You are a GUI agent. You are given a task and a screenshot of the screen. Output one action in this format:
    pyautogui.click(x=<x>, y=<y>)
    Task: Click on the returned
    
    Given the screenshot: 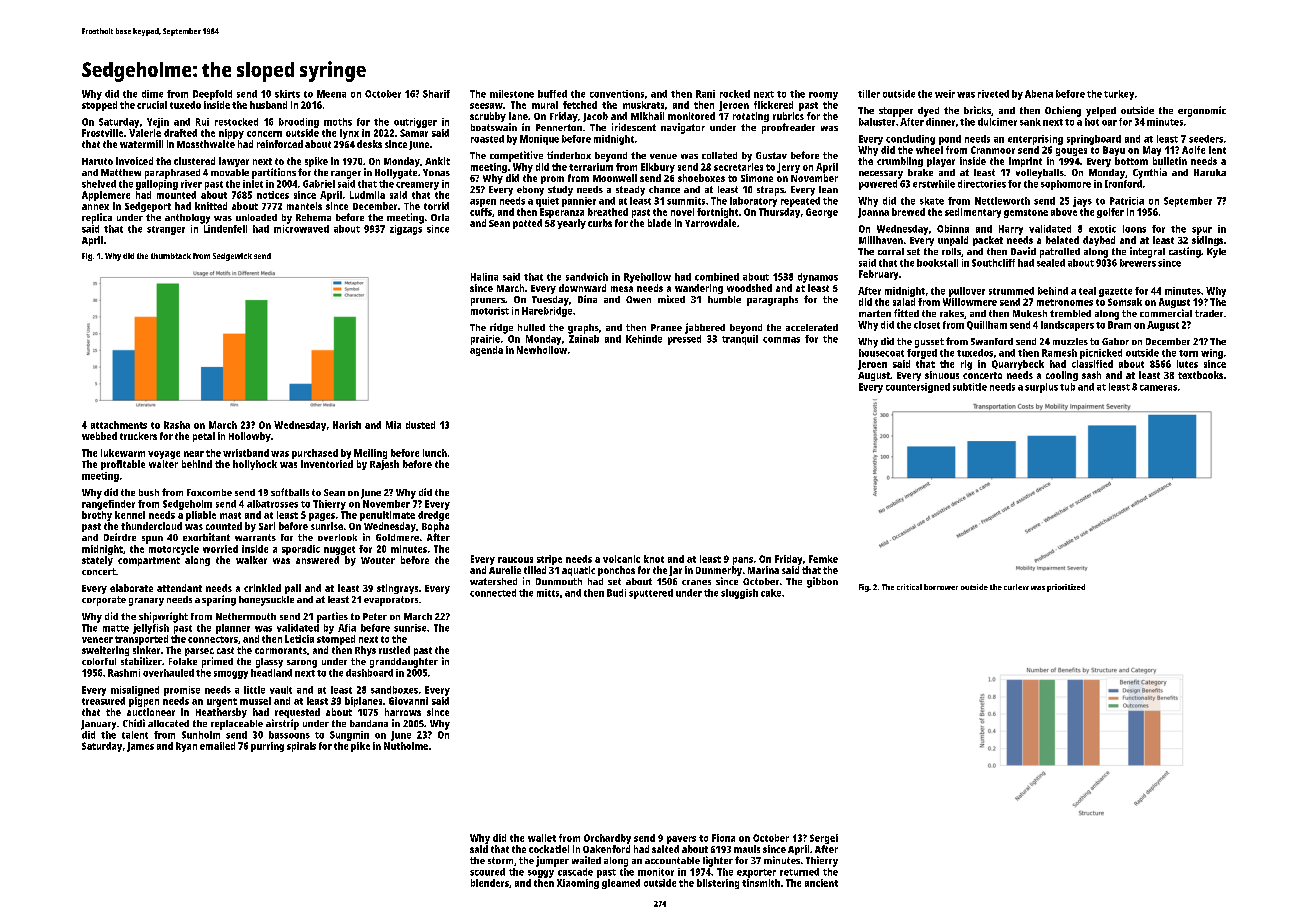 What is the action you would take?
    pyautogui.click(x=799, y=872)
